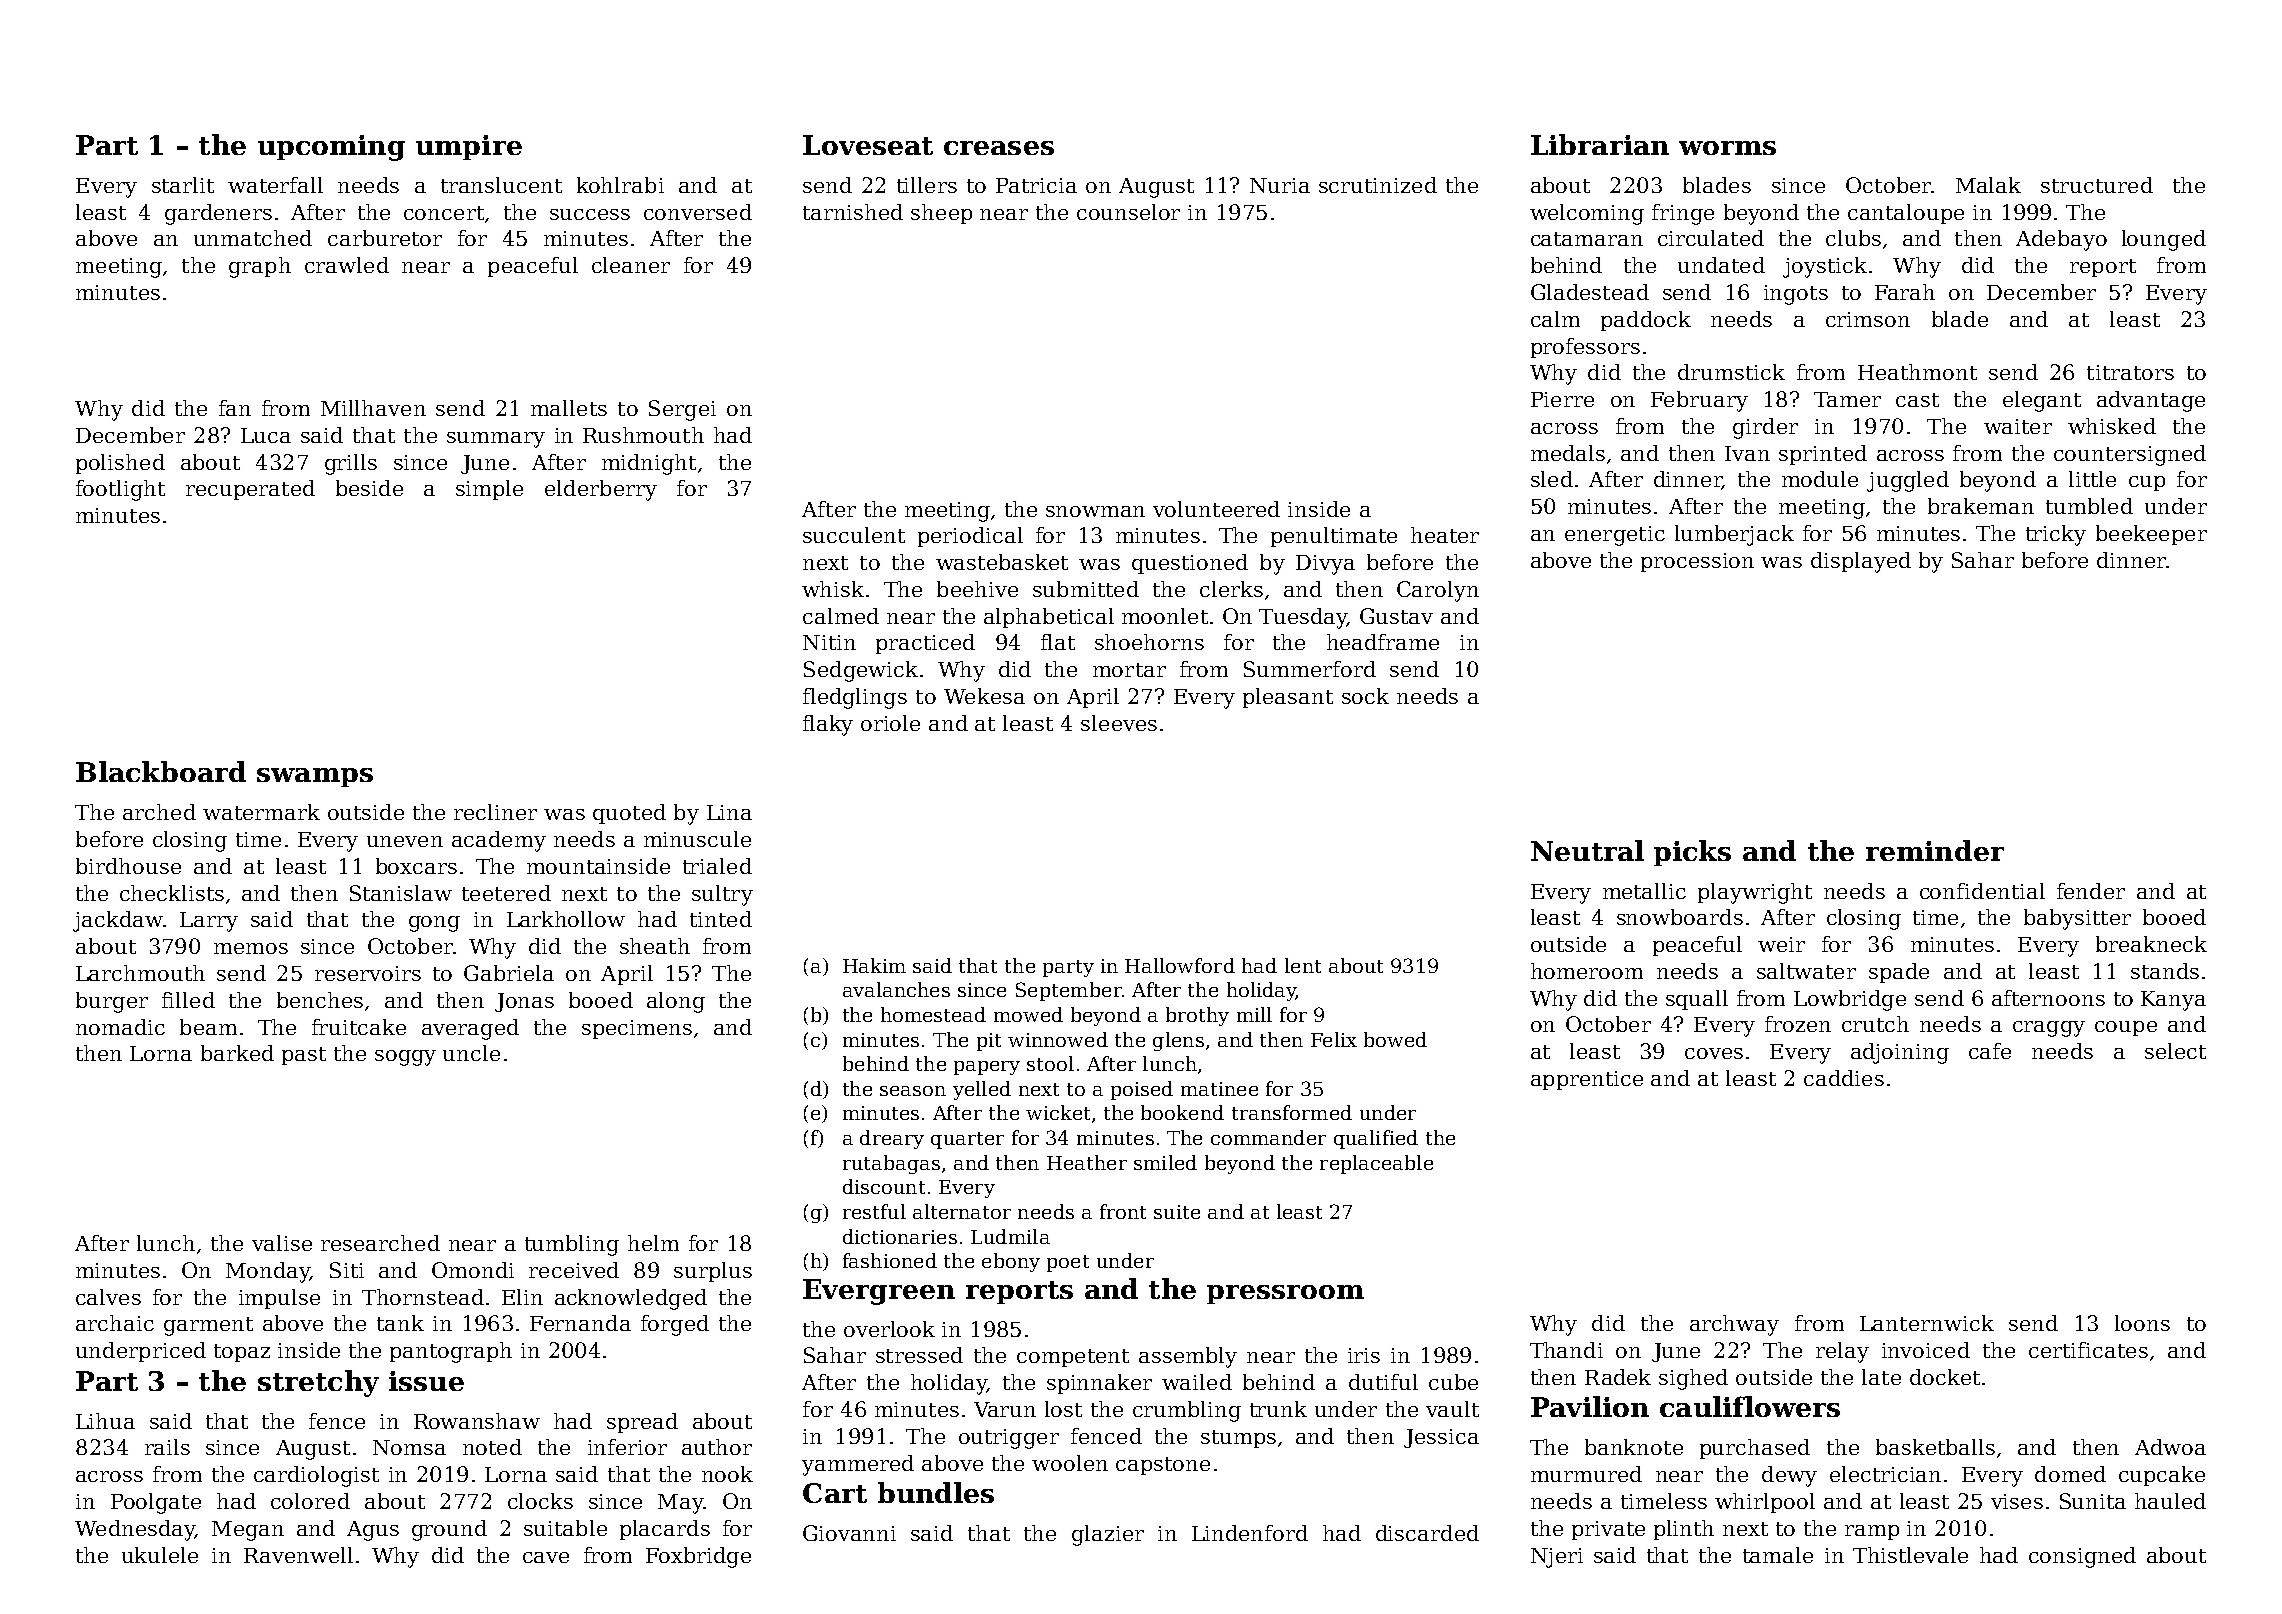 The image size is (2282, 1614). What do you see at coordinates (1781, 944) in the image?
I see `weir` at bounding box center [1781, 944].
